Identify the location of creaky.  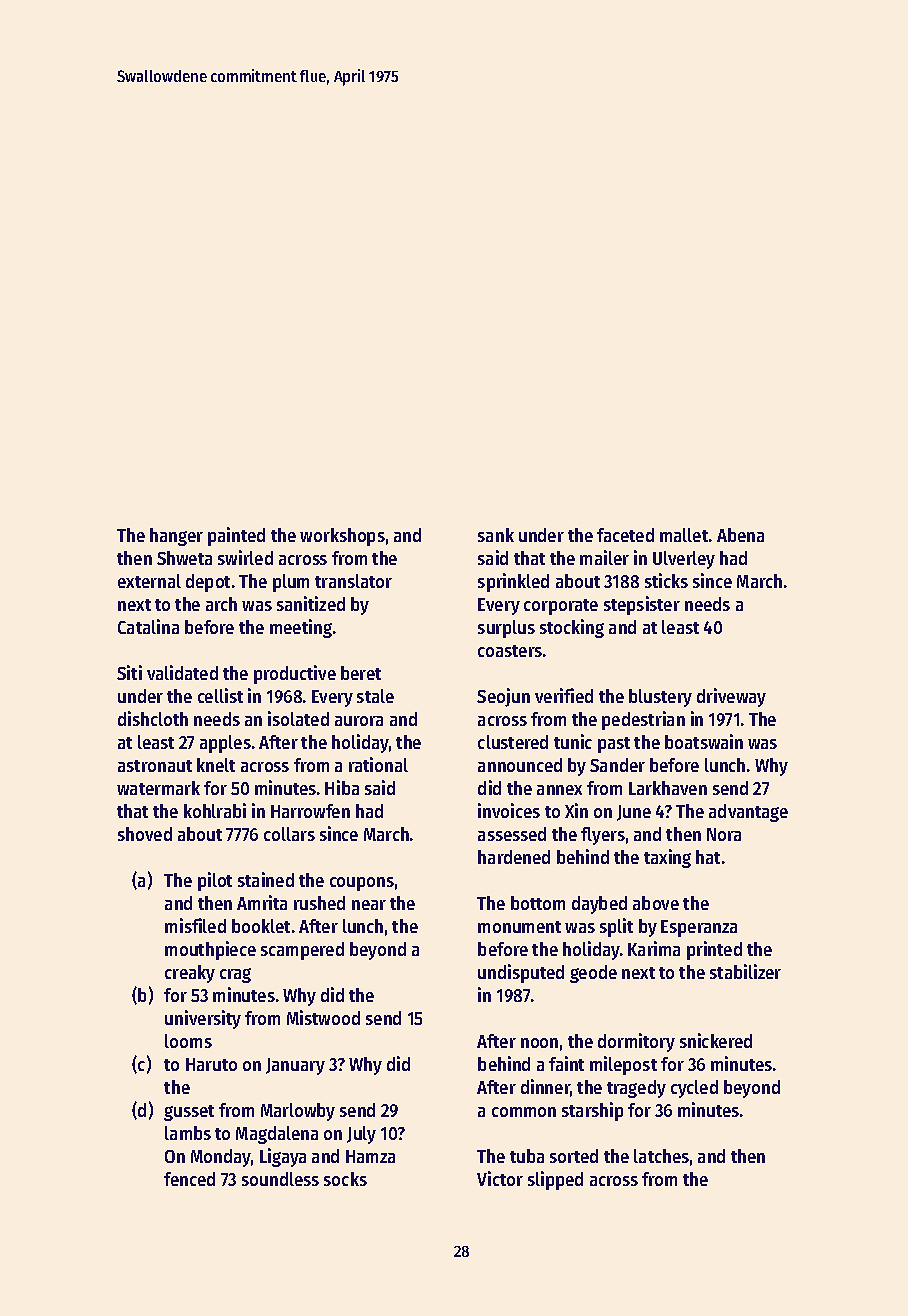
(190, 974).
